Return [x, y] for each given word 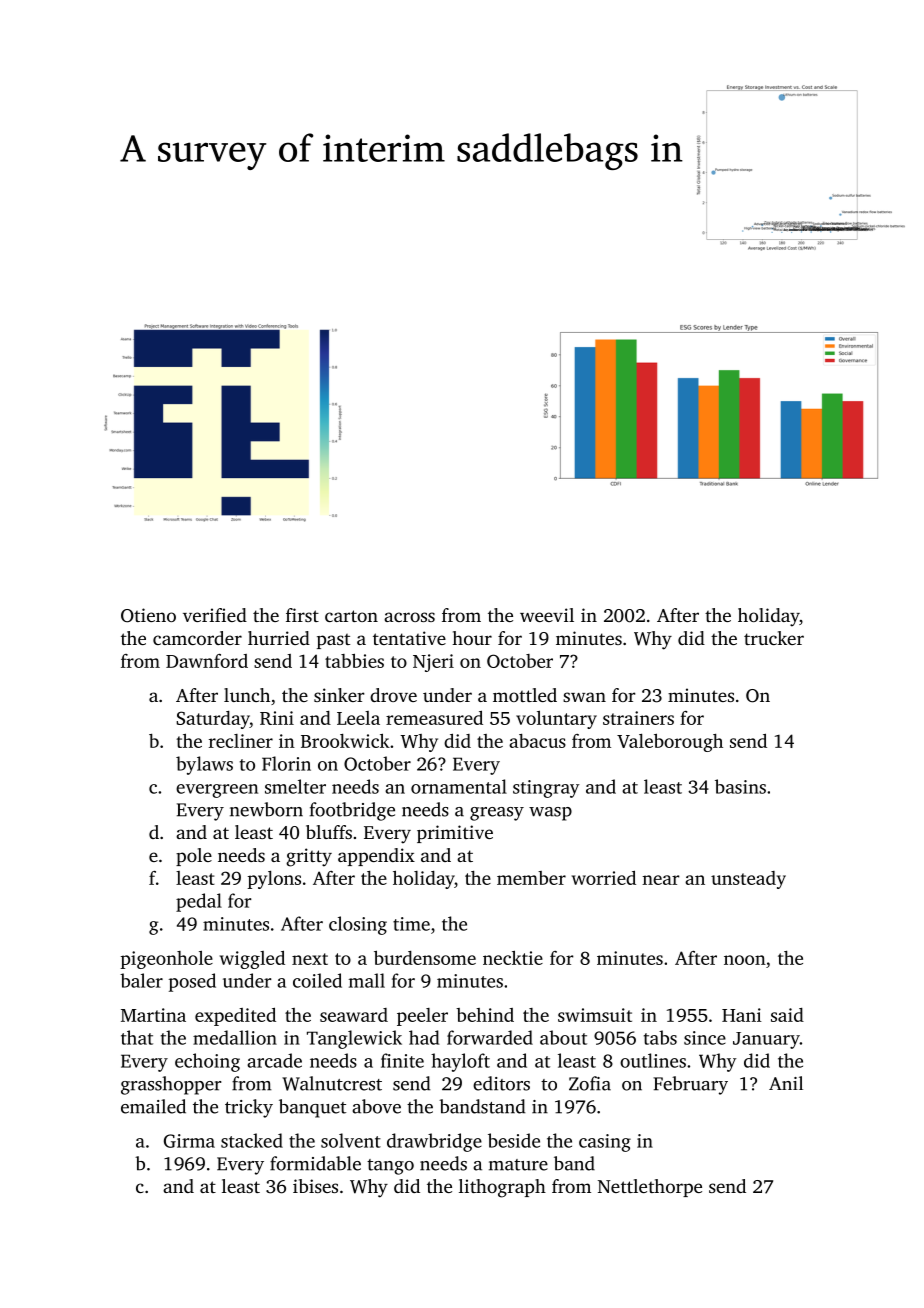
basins [740, 786]
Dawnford [207, 661]
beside [514, 1140]
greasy [497, 814]
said [787, 1015]
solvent [351, 1140]
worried [604, 877]
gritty [309, 857]
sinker [339, 695]
